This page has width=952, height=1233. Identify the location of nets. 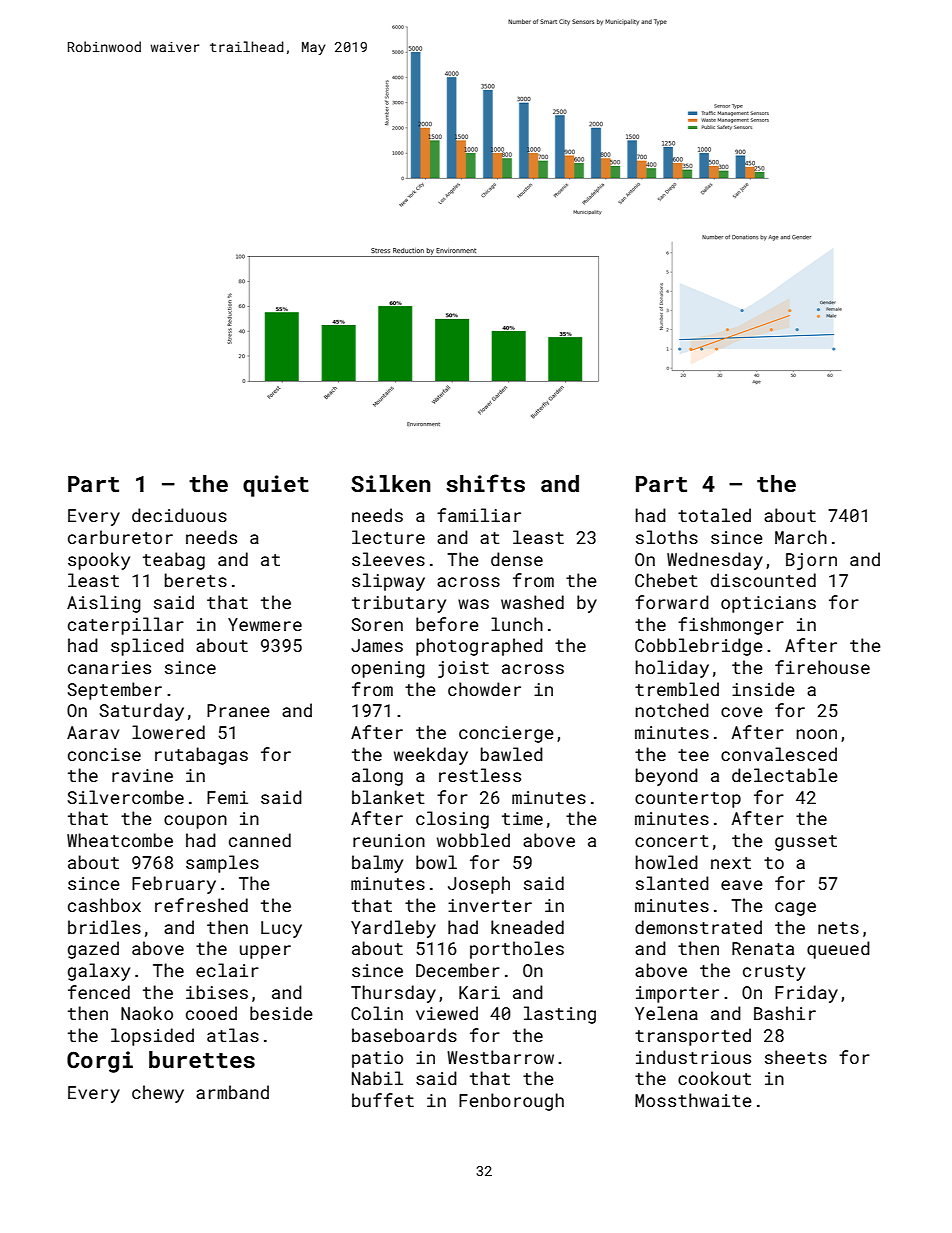
(838, 928).
